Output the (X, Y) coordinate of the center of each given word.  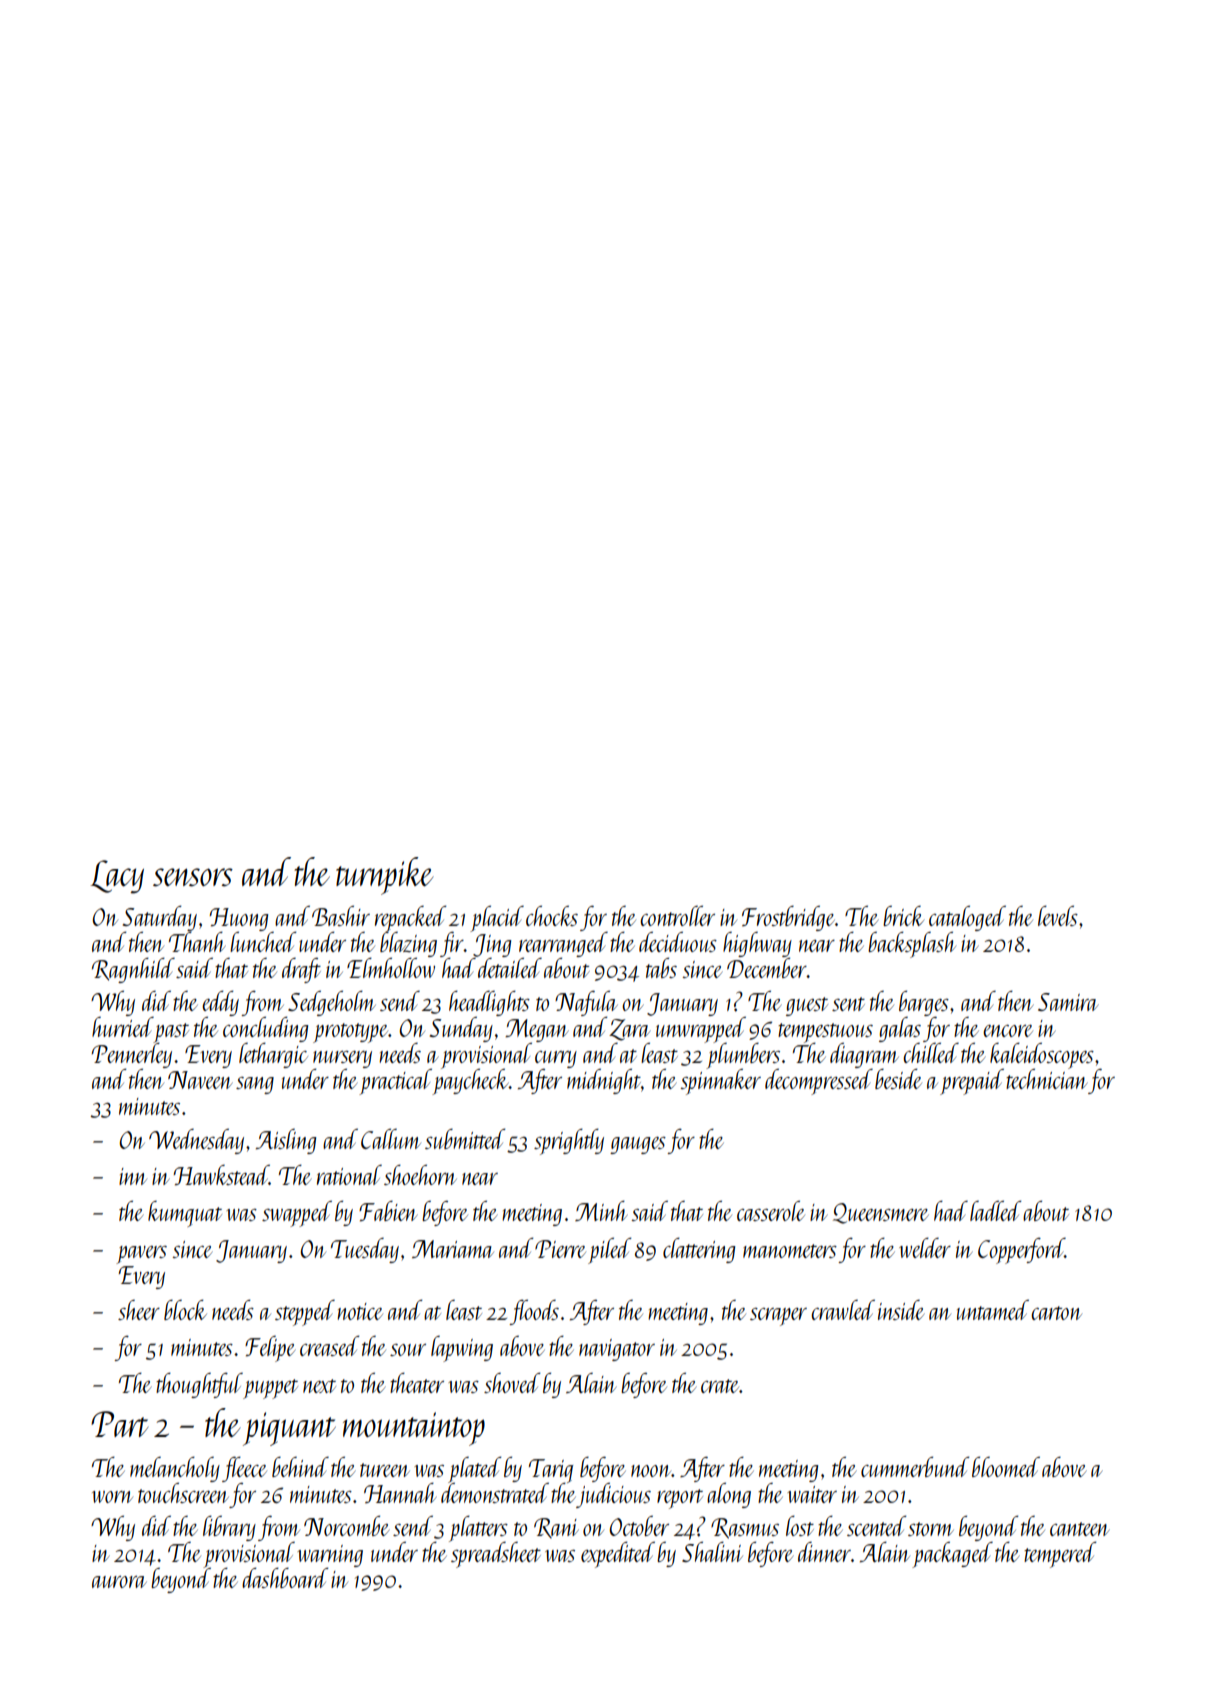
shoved (512, 1383)
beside (898, 1079)
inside (901, 1310)
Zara (630, 1030)
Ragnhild (133, 970)
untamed (993, 1310)
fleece (244, 1469)
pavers (141, 1255)
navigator (617, 1350)
